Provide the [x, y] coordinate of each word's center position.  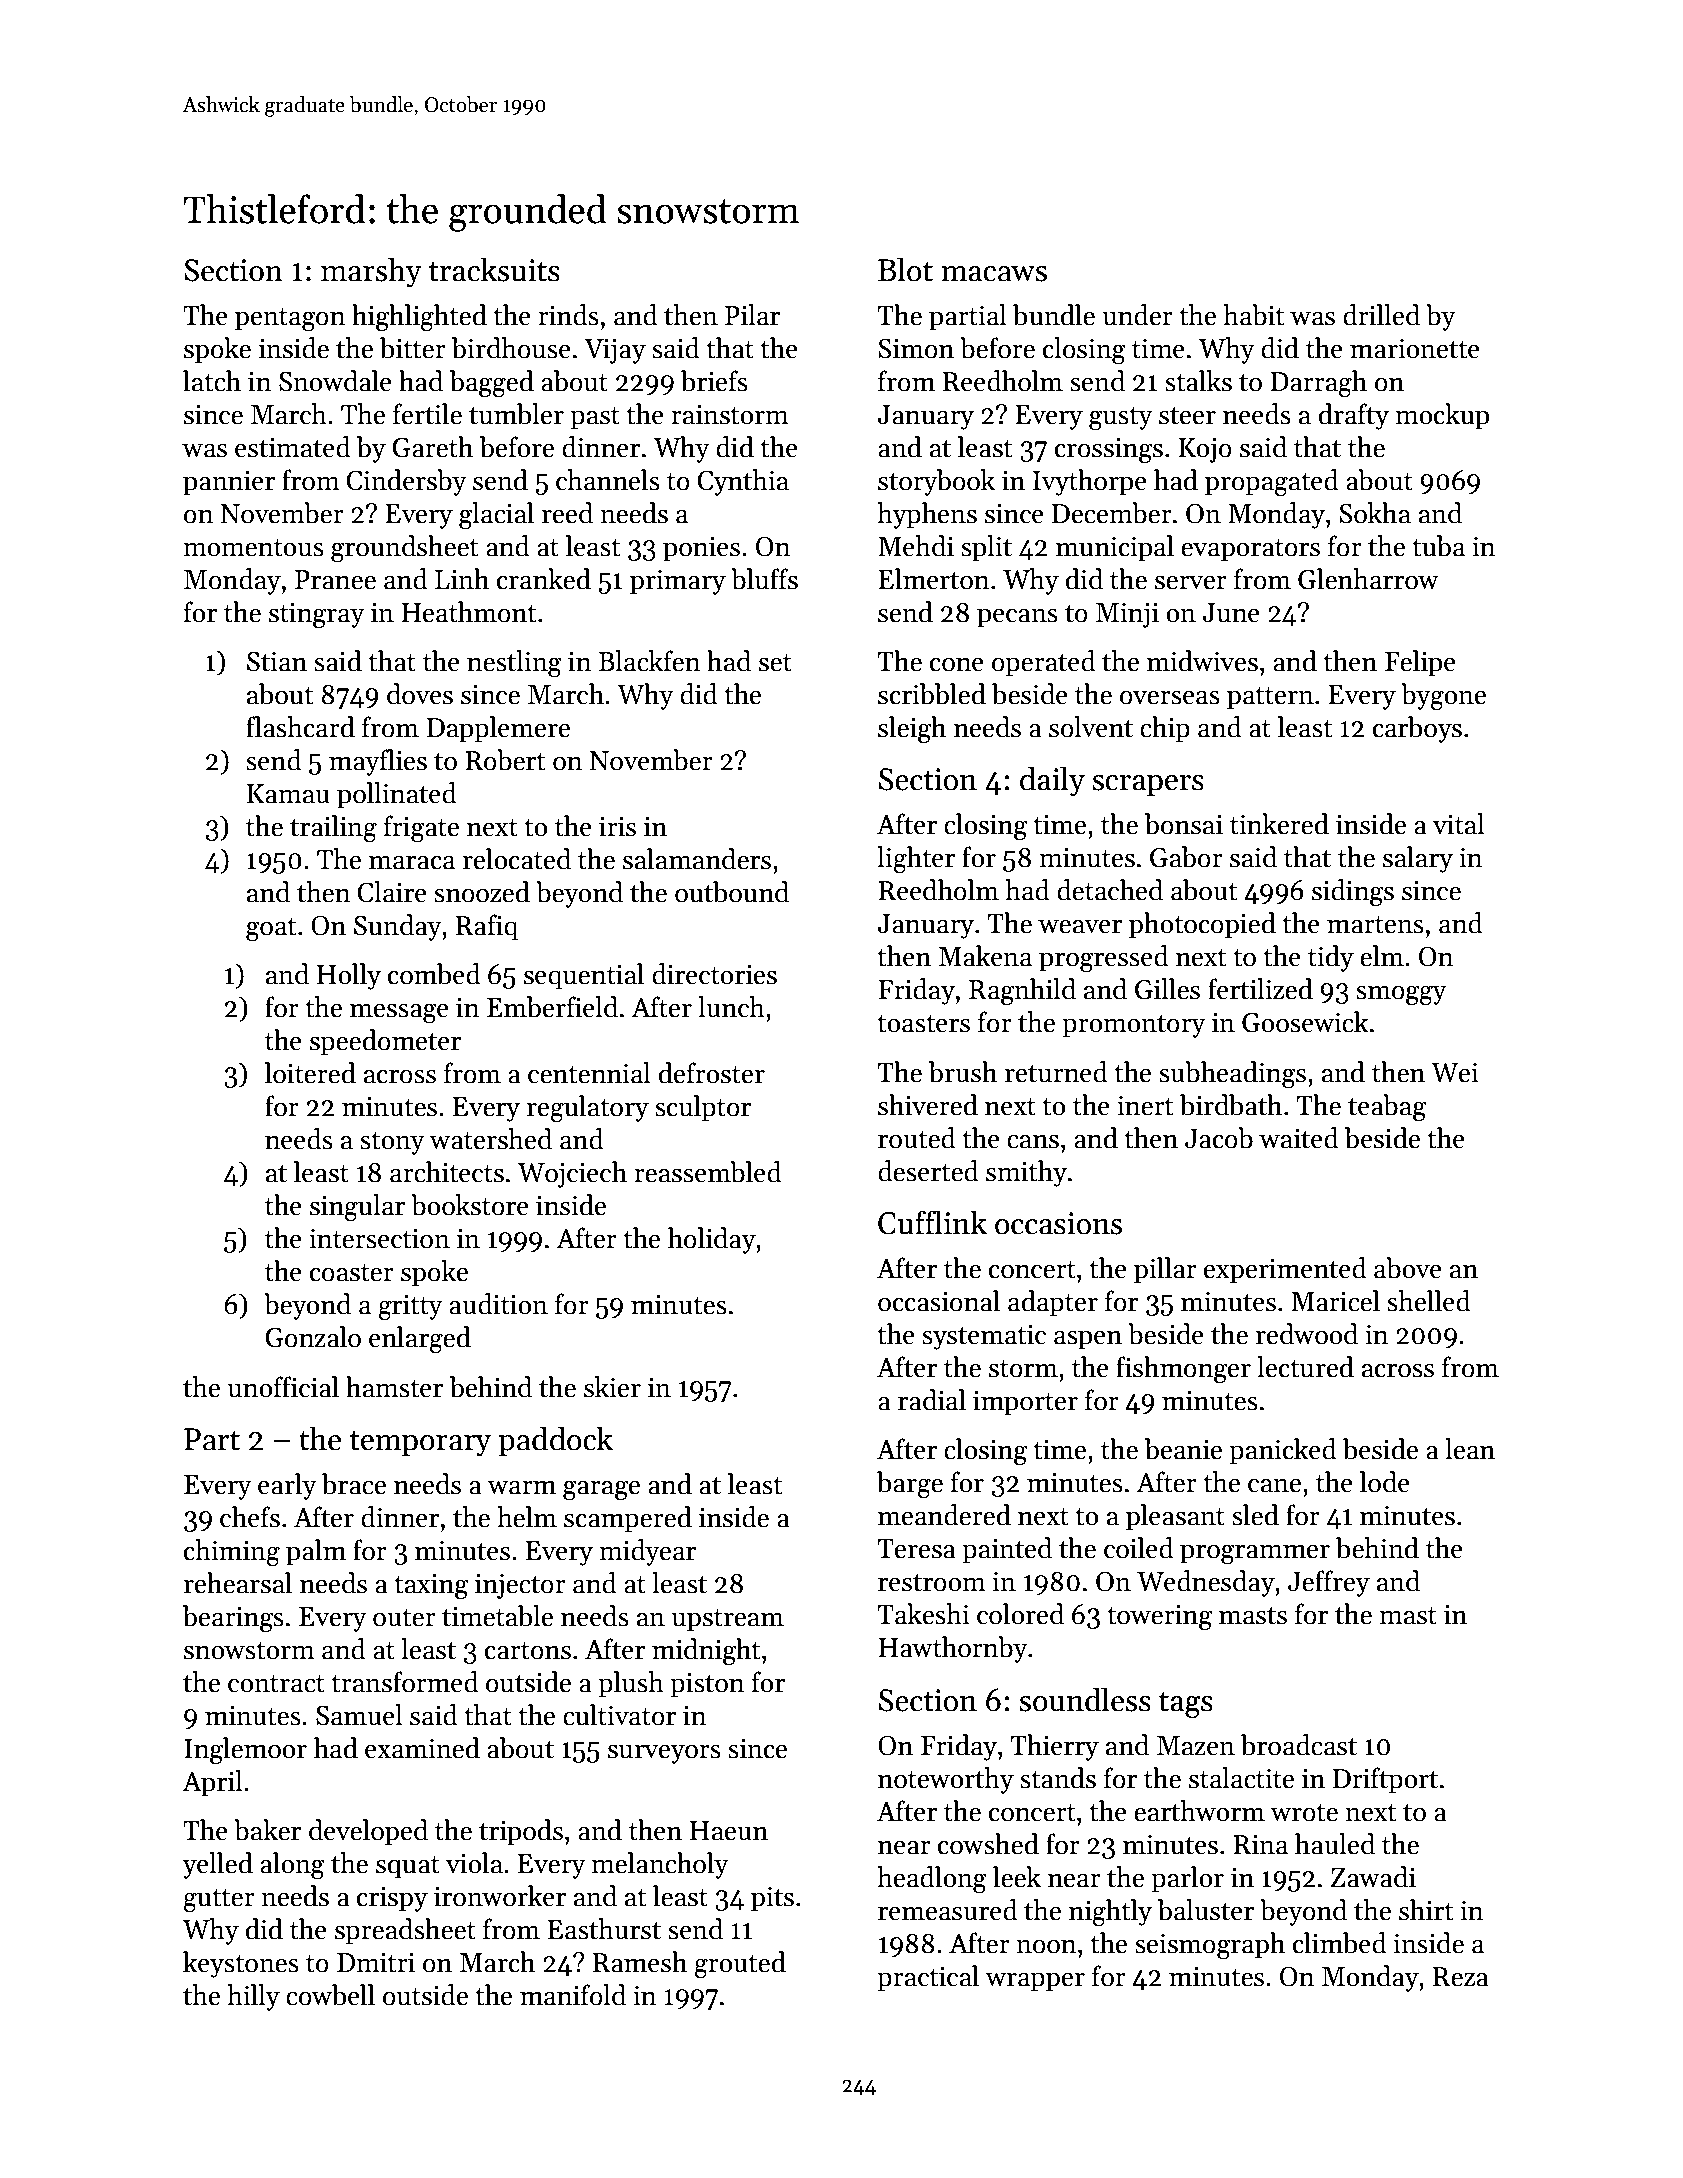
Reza [1461, 1977]
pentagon [290, 320]
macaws [994, 274]
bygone [1443, 697]
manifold [573, 1995]
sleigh [912, 730]
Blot [905, 269]
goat [271, 930]
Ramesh [640, 1962]
